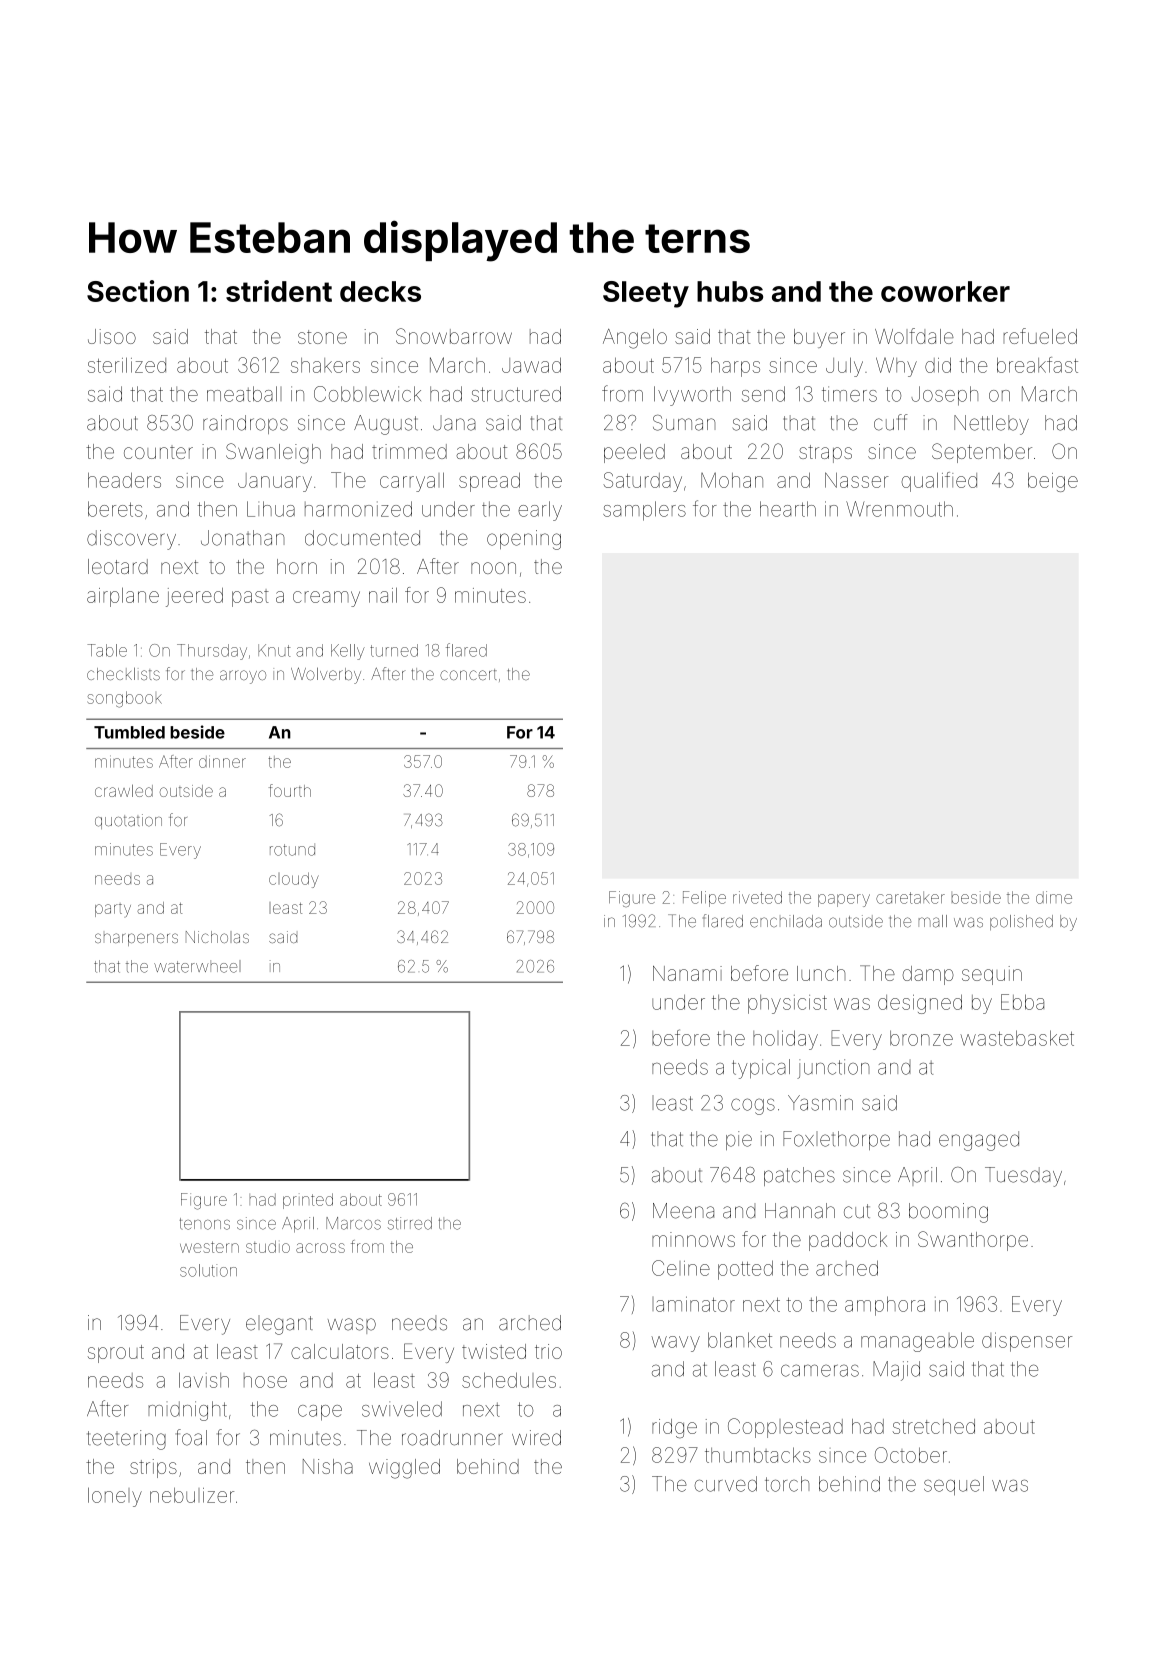 This screenshot has height=1654, width=1165. I want to click on Swanthorpe, so click(973, 1241).
